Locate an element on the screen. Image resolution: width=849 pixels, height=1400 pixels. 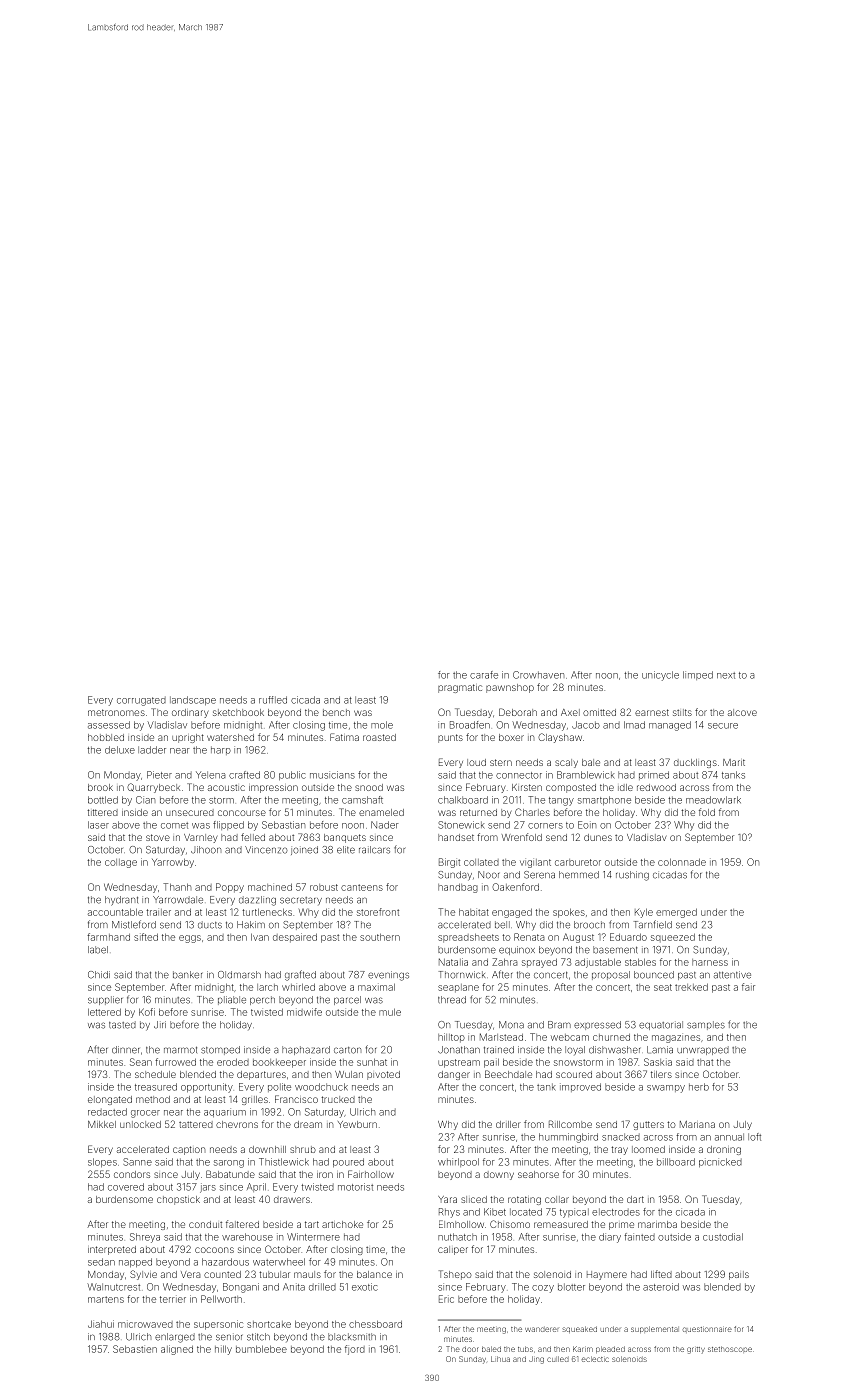
eggs is located at coordinates (190, 939).
